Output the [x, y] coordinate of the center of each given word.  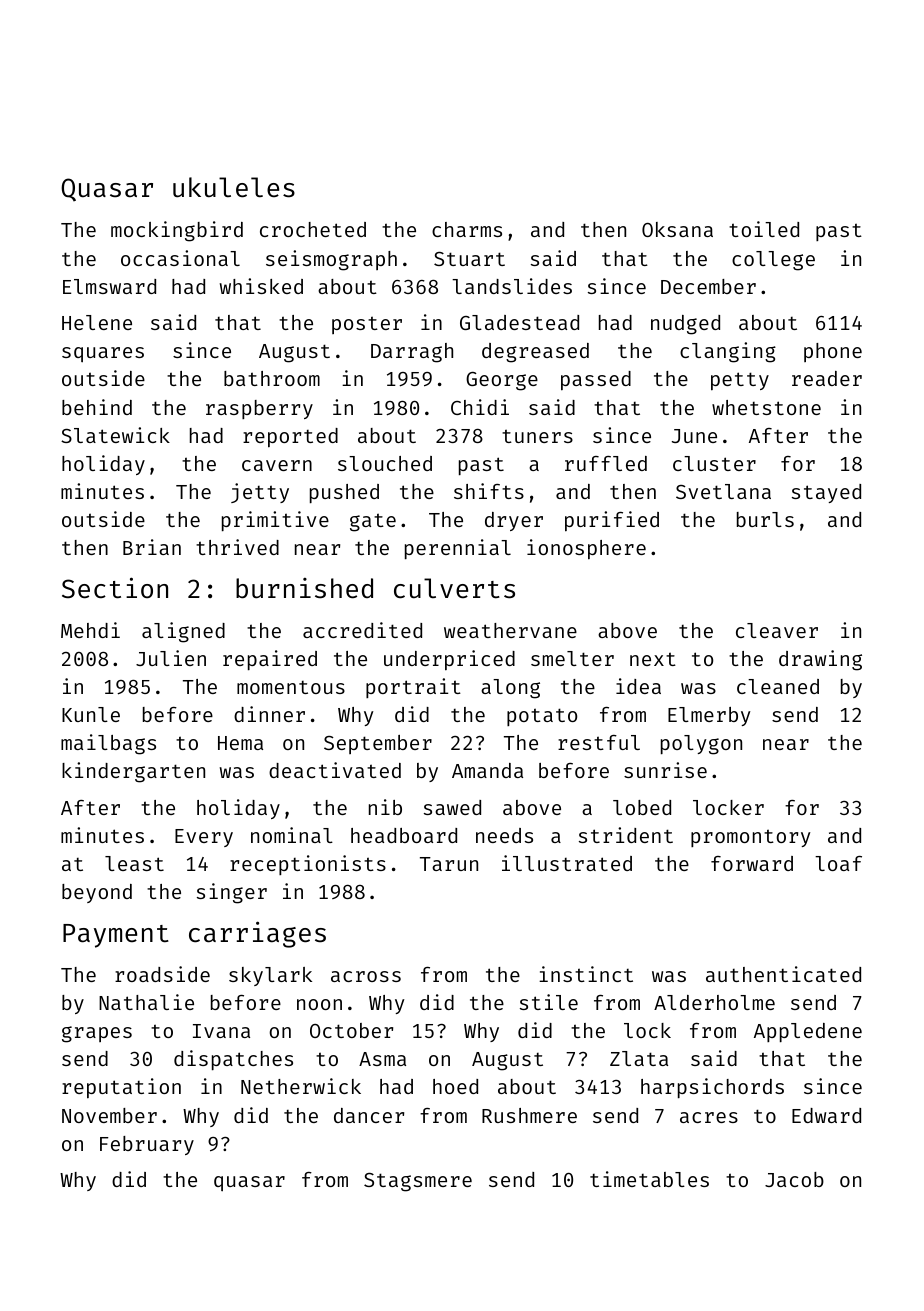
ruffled [606, 463]
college [773, 261]
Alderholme [714, 1002]
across [366, 976]
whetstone [766, 407]
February [147, 1145]
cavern [277, 465]
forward [752, 863]
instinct [586, 974]
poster [367, 325]
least [134, 863]
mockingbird [177, 231]
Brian [152, 547]
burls [765, 519]
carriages [257, 934]
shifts [489, 491]
